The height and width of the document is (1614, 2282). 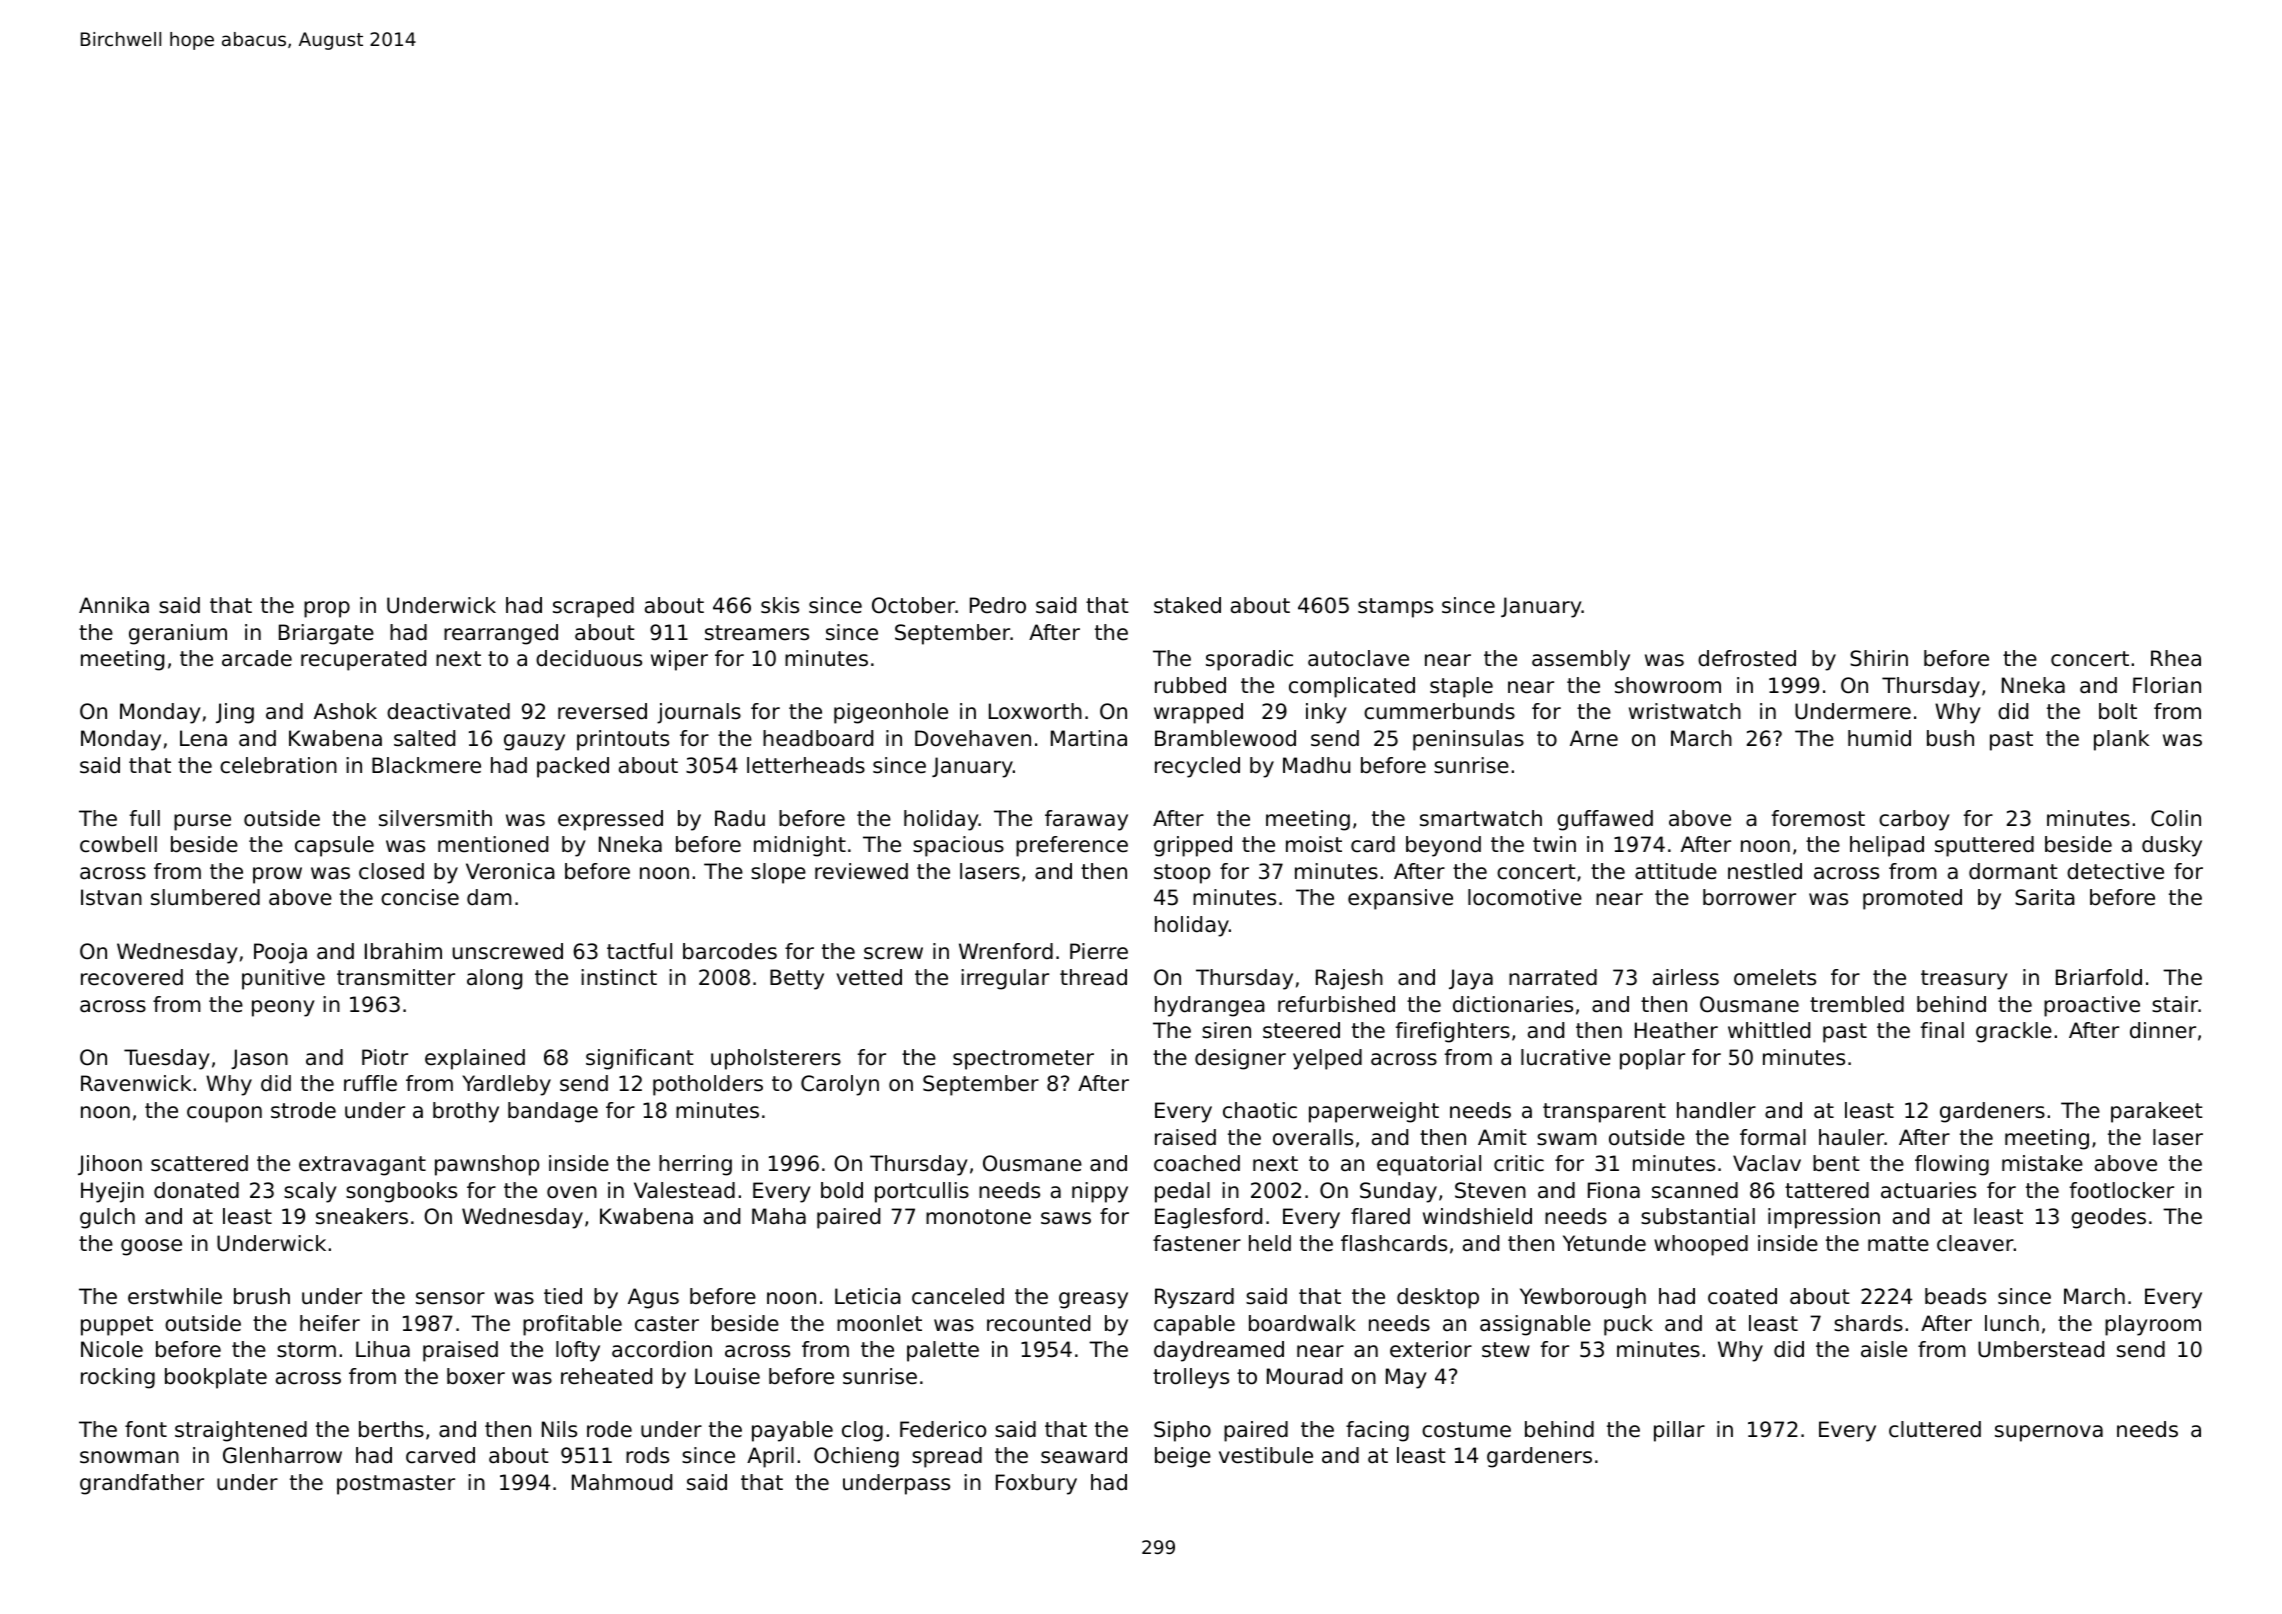 What do you see at coordinates (757, 633) in the document?
I see `streamers` at bounding box center [757, 633].
